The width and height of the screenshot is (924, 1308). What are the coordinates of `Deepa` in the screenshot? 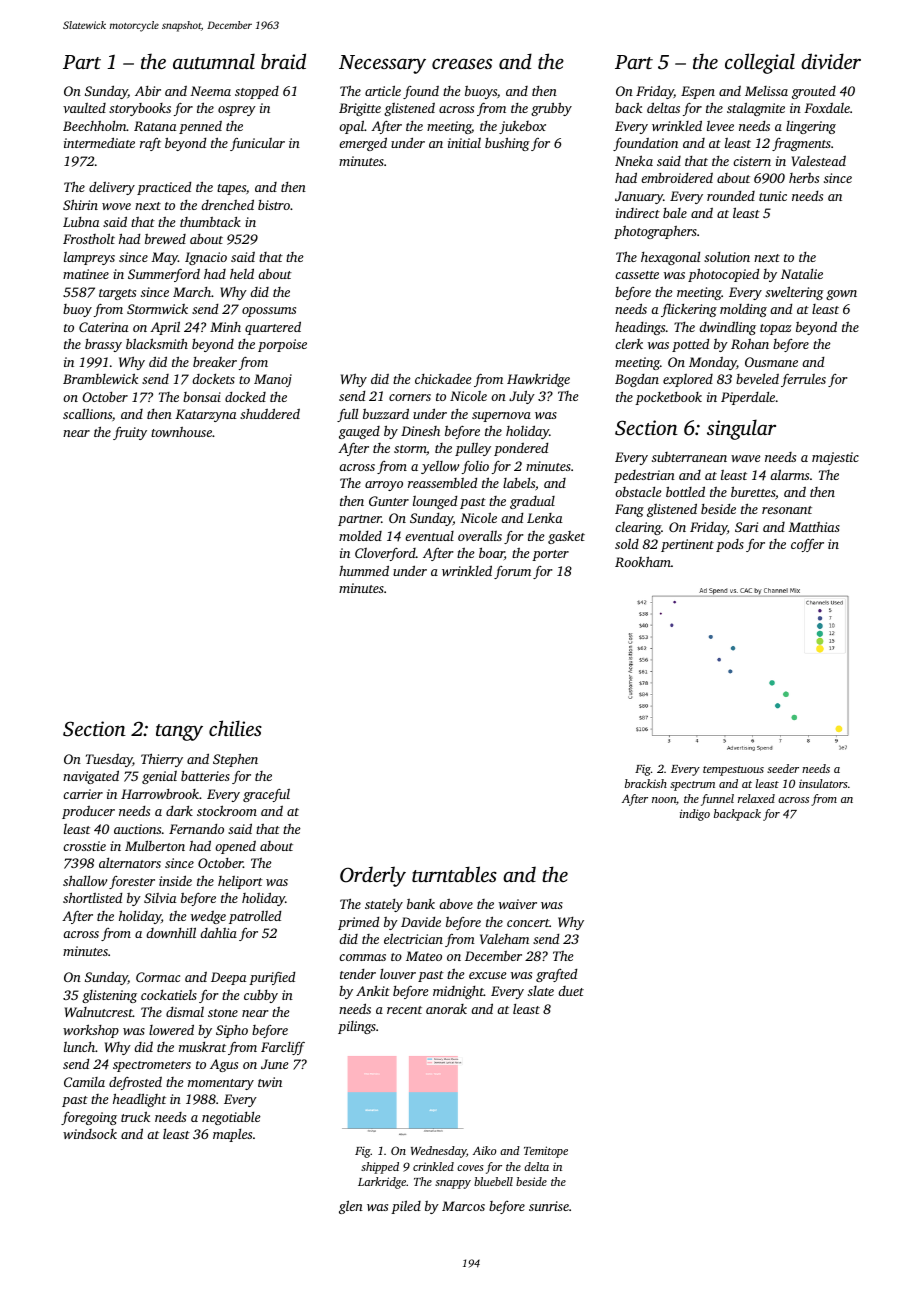 It's located at (229, 978).
